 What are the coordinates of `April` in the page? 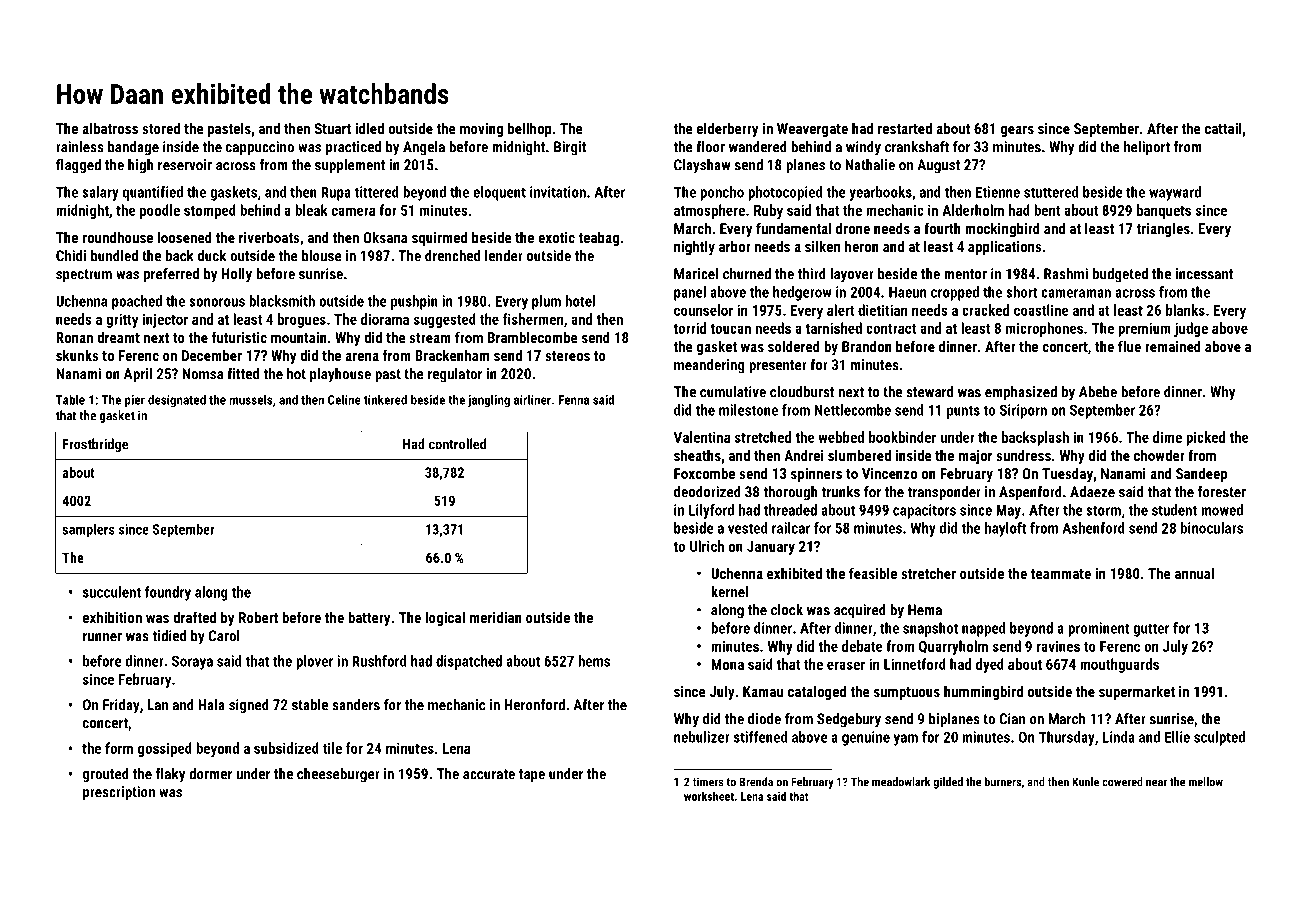 It's located at (138, 375).
